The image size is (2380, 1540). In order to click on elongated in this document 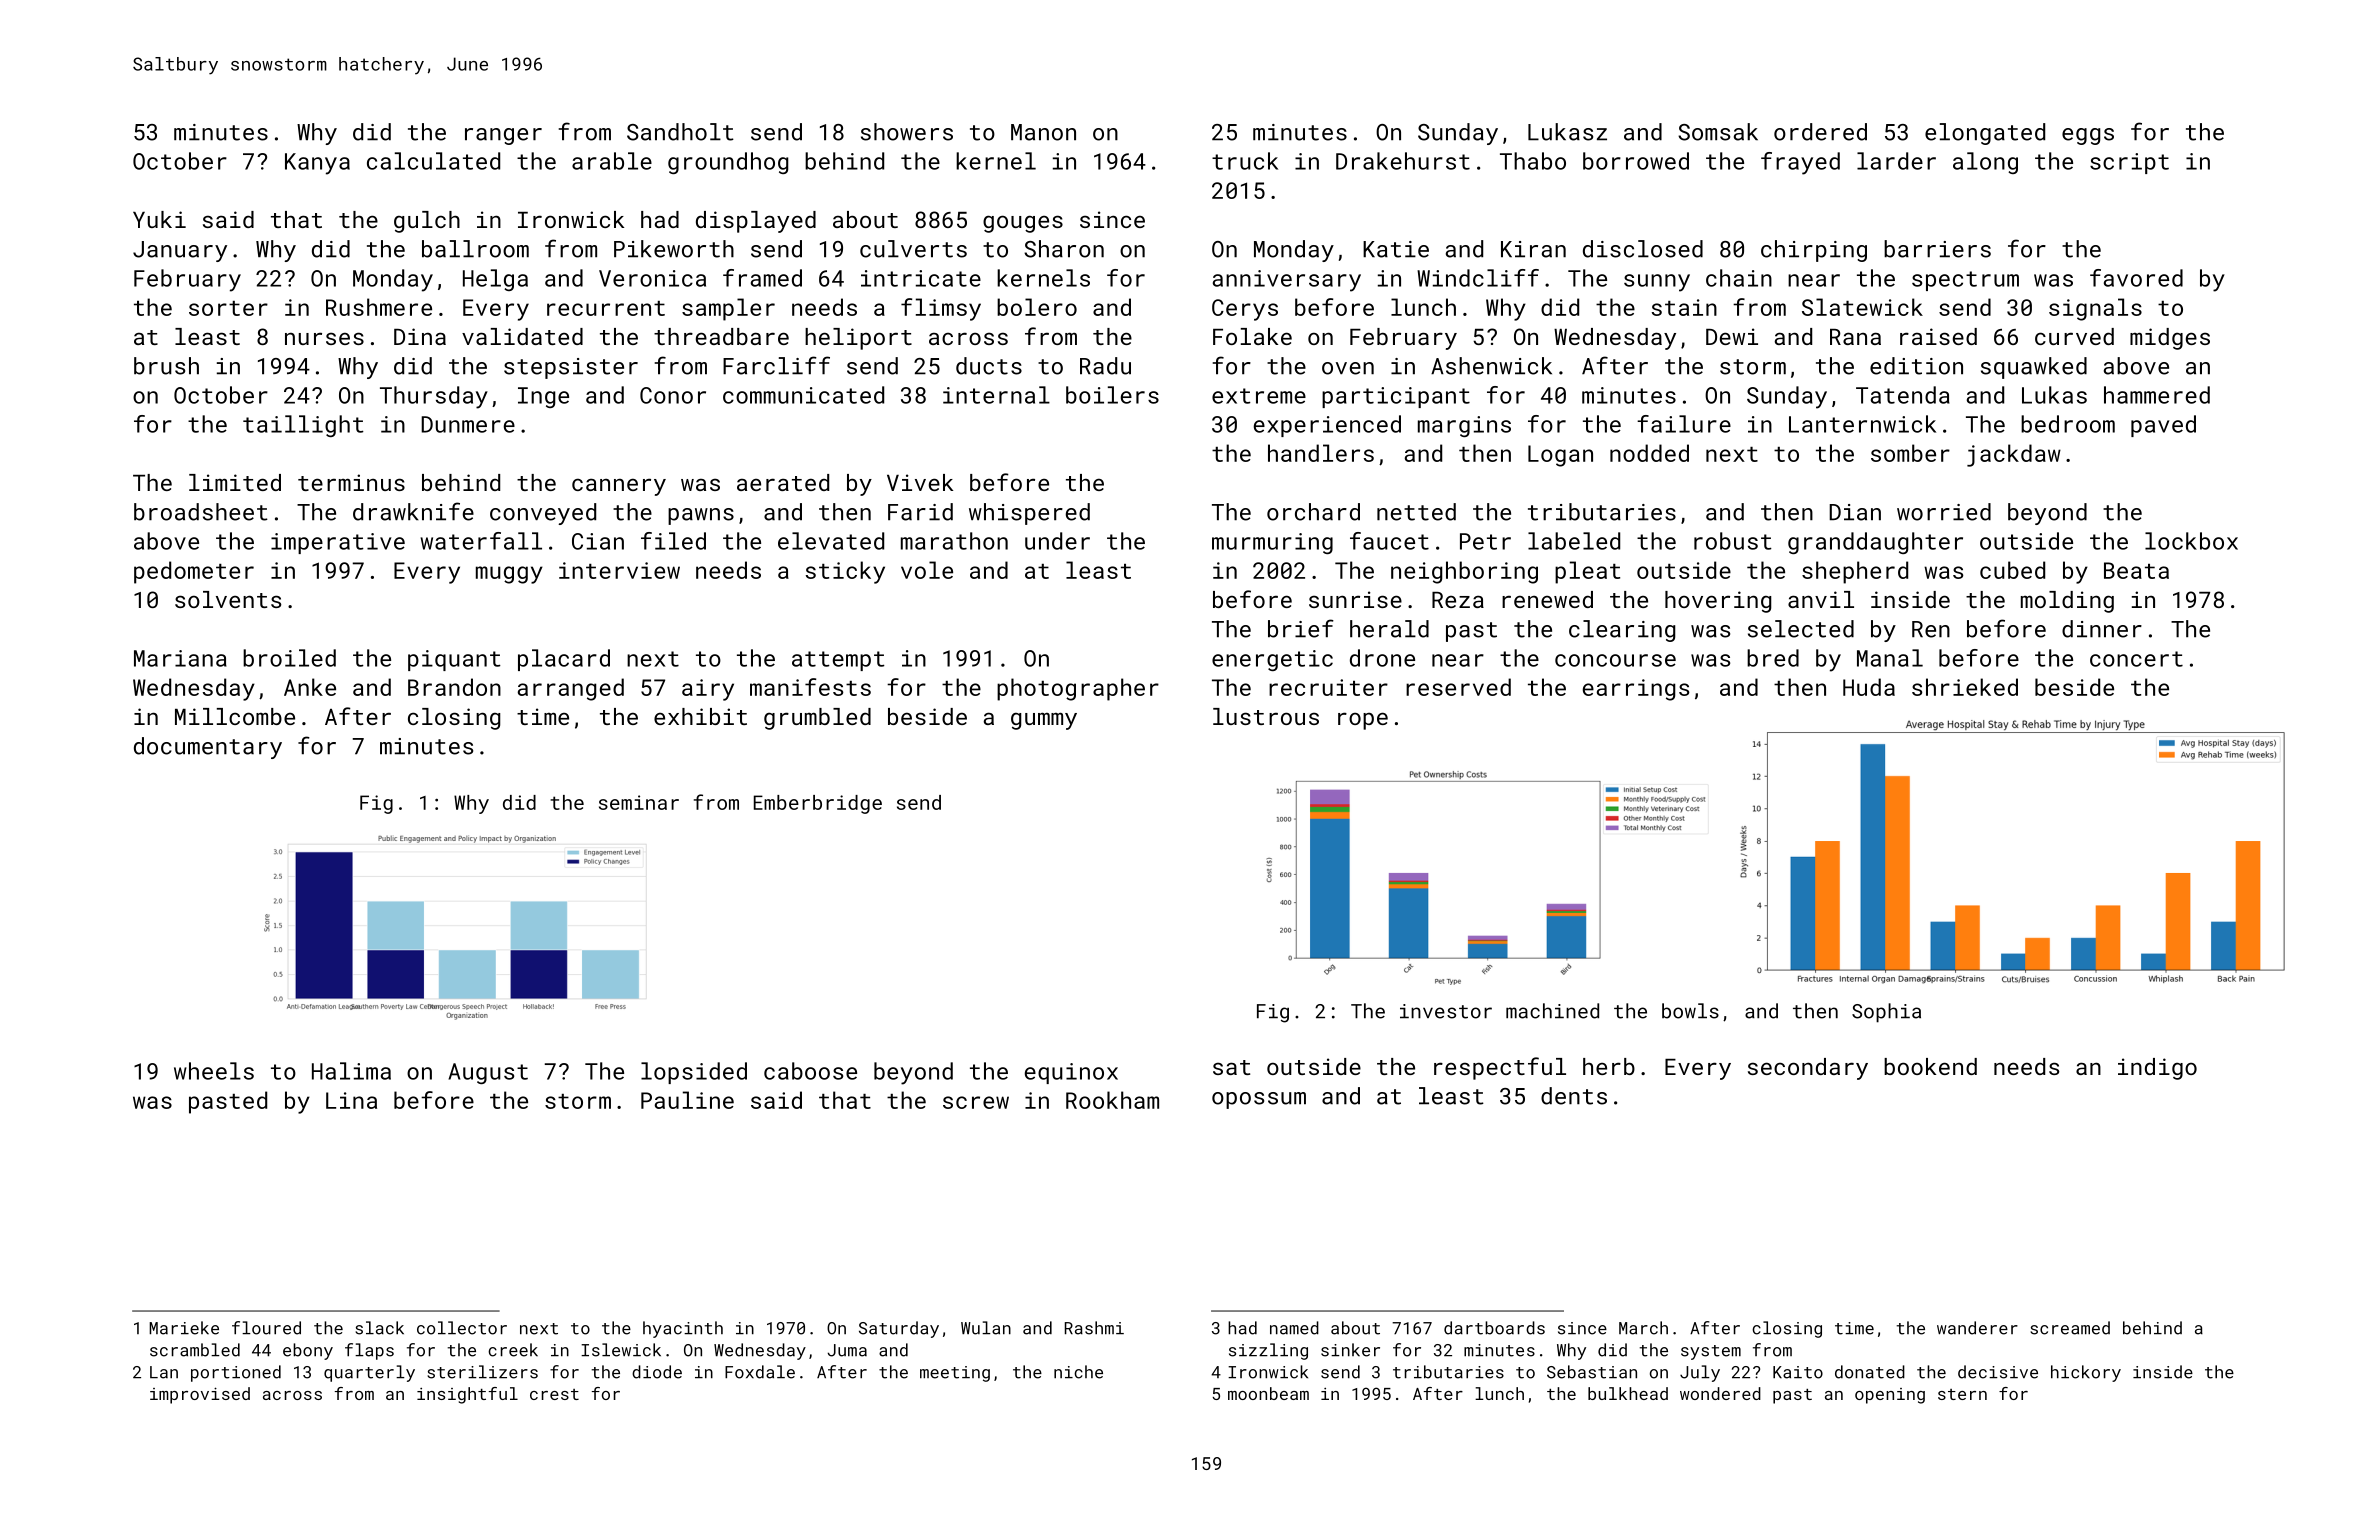, I will do `click(1985, 134)`.
